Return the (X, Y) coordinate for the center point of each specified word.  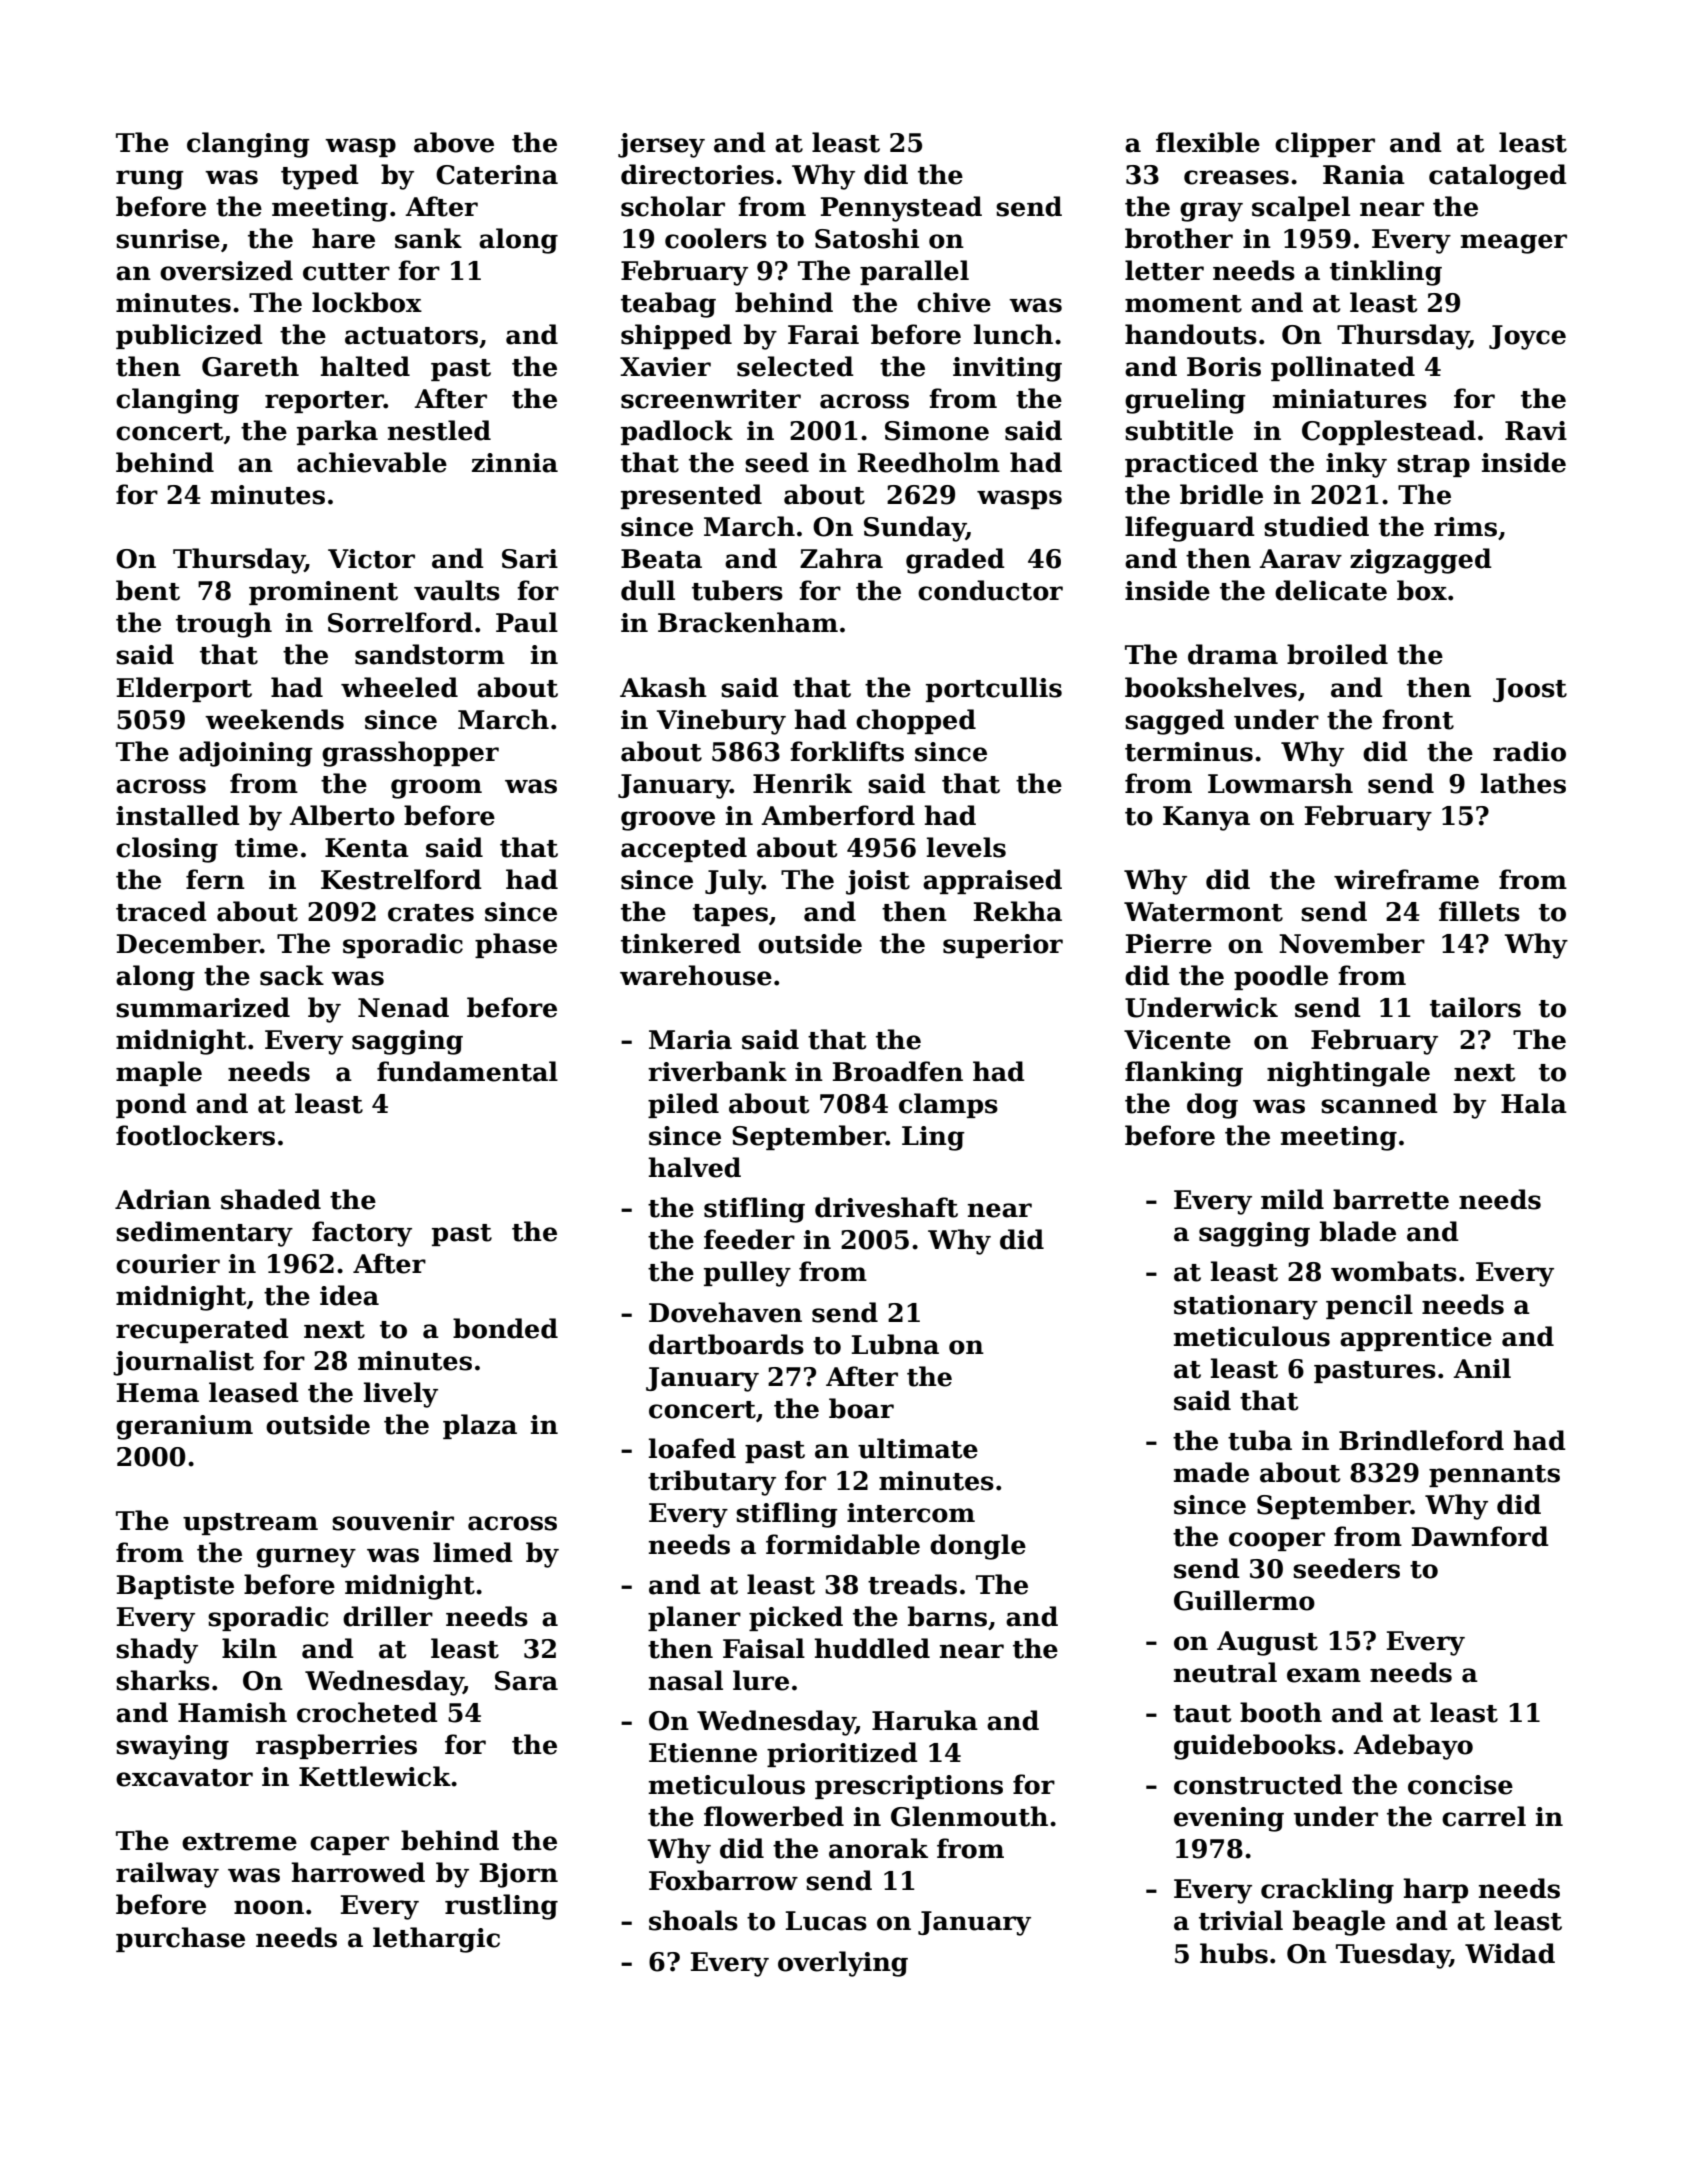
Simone (937, 431)
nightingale (1348, 1074)
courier (168, 1264)
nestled (439, 430)
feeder (749, 1239)
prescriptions (909, 1787)
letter (1164, 270)
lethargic (436, 1940)
